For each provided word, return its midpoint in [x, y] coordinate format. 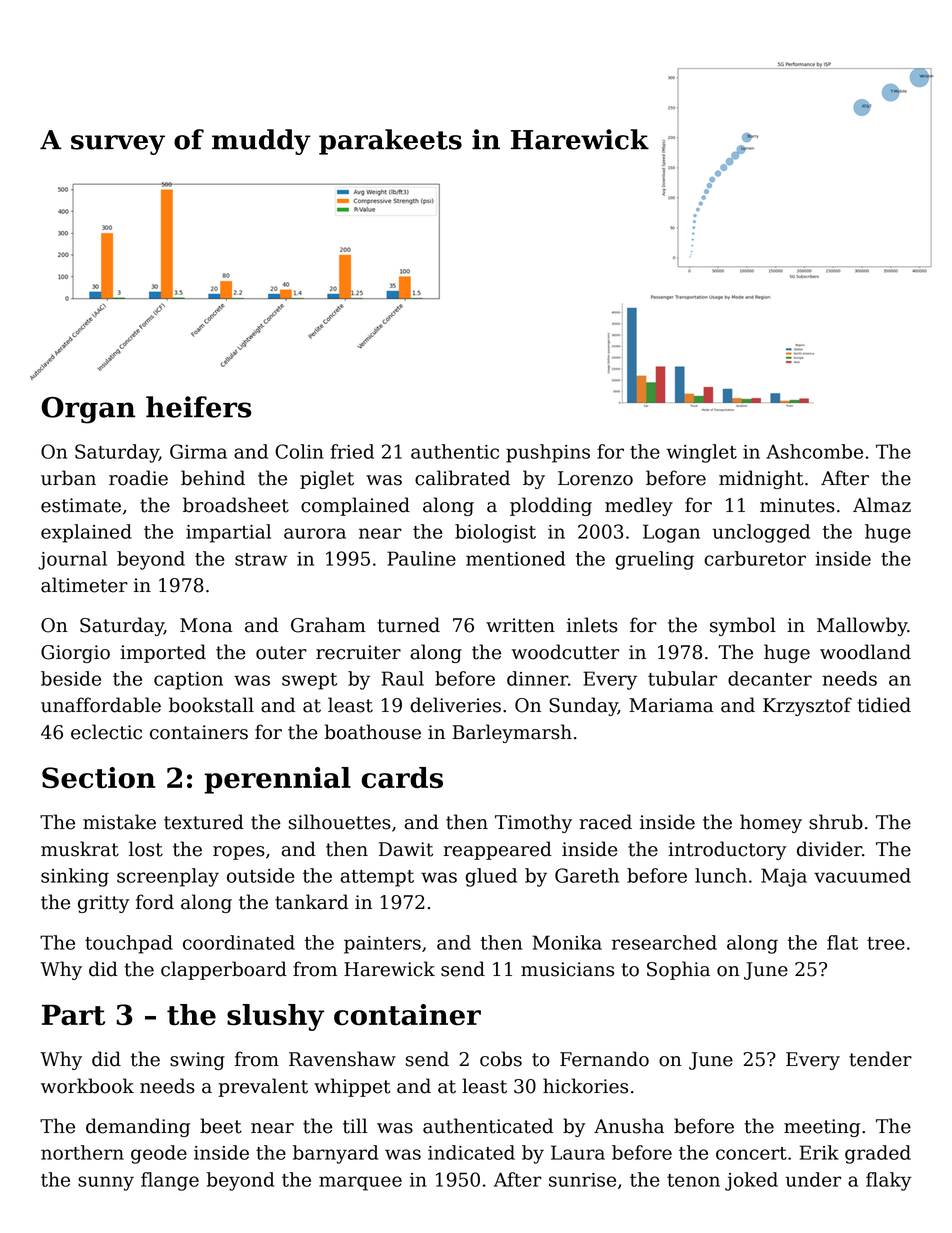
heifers [198, 407]
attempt [377, 878]
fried [352, 451]
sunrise [582, 1180]
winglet [701, 453]
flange [170, 1181]
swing [197, 1061]
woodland [865, 652]
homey [771, 823]
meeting [822, 1128]
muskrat [80, 849]
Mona [206, 625]
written [520, 625]
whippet [352, 1087]
